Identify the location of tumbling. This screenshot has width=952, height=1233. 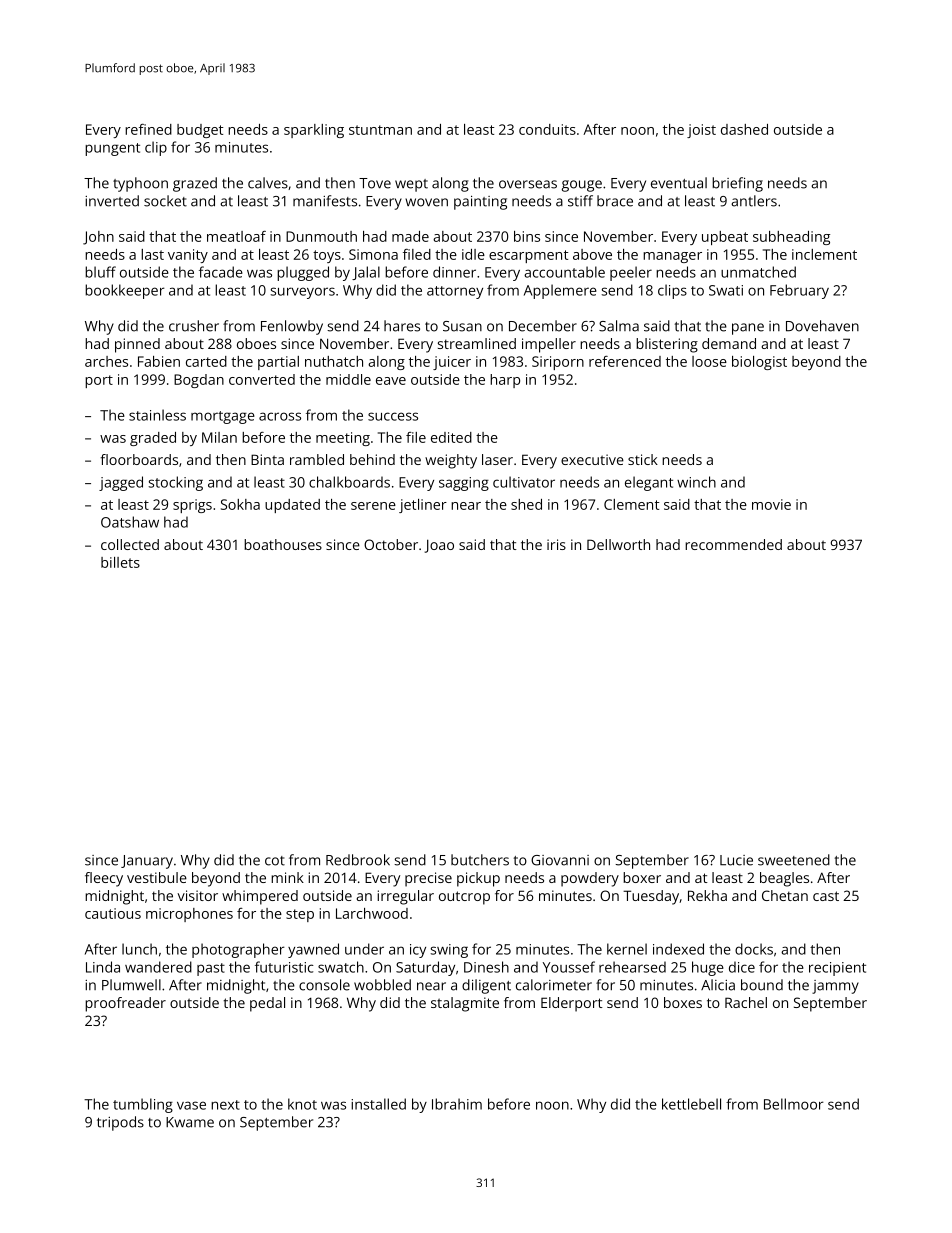
(143, 1105).
